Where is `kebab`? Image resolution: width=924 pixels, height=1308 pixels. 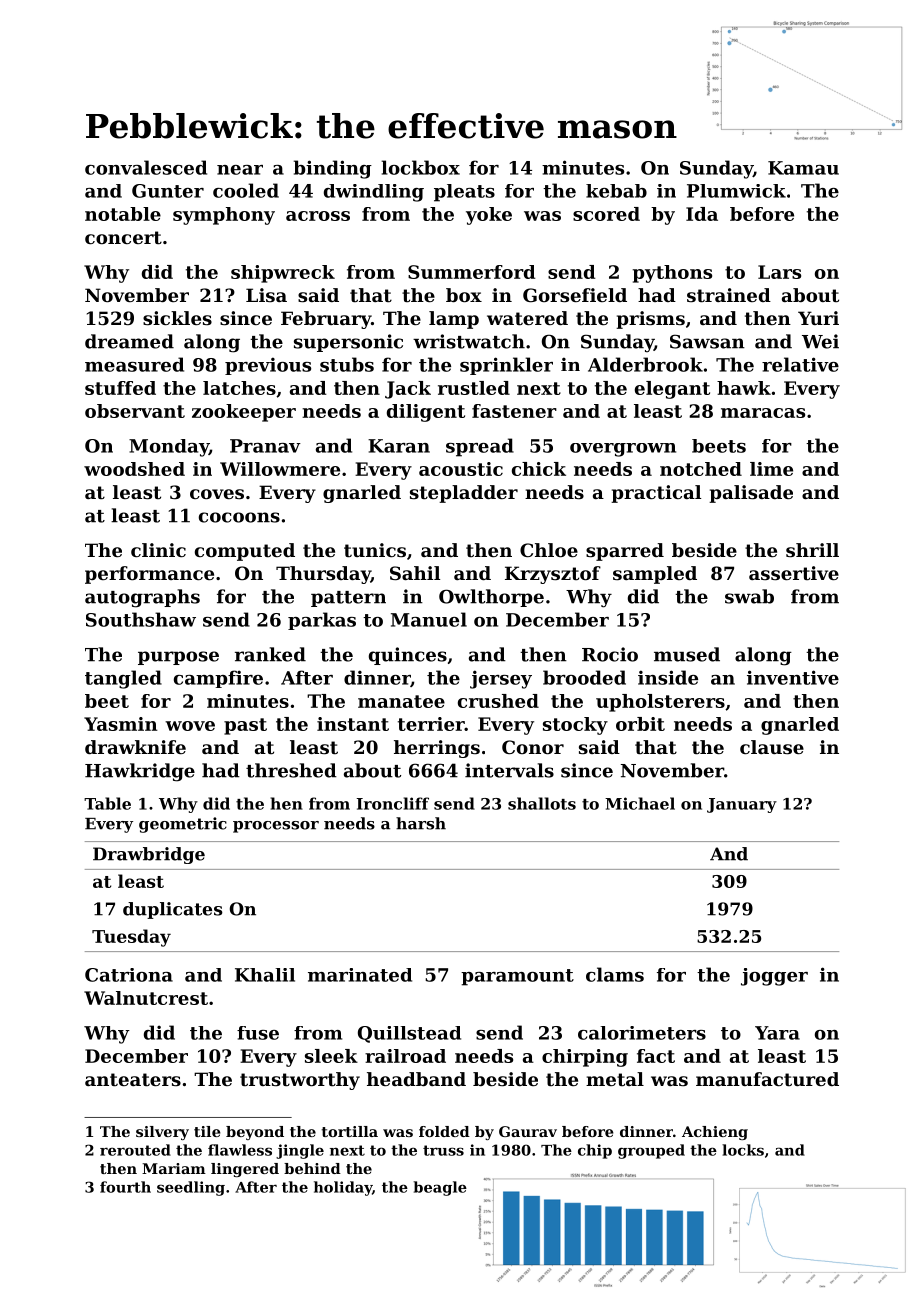
kebab is located at coordinates (616, 191).
